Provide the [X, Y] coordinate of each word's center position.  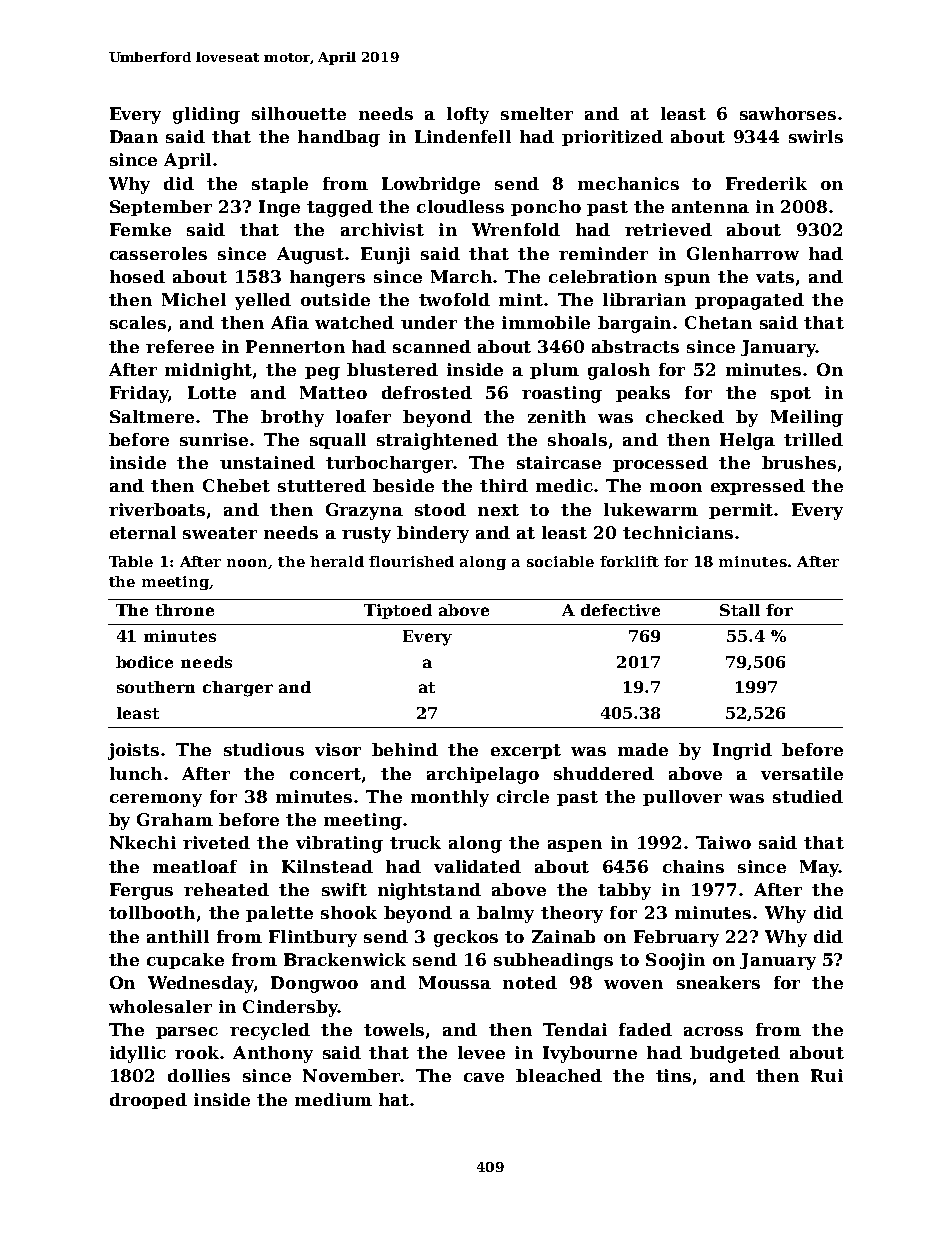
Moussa [455, 982]
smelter [537, 113]
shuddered [604, 773]
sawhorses [788, 113]
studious [264, 749]
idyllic [138, 1054]
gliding [206, 115]
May [819, 868]
